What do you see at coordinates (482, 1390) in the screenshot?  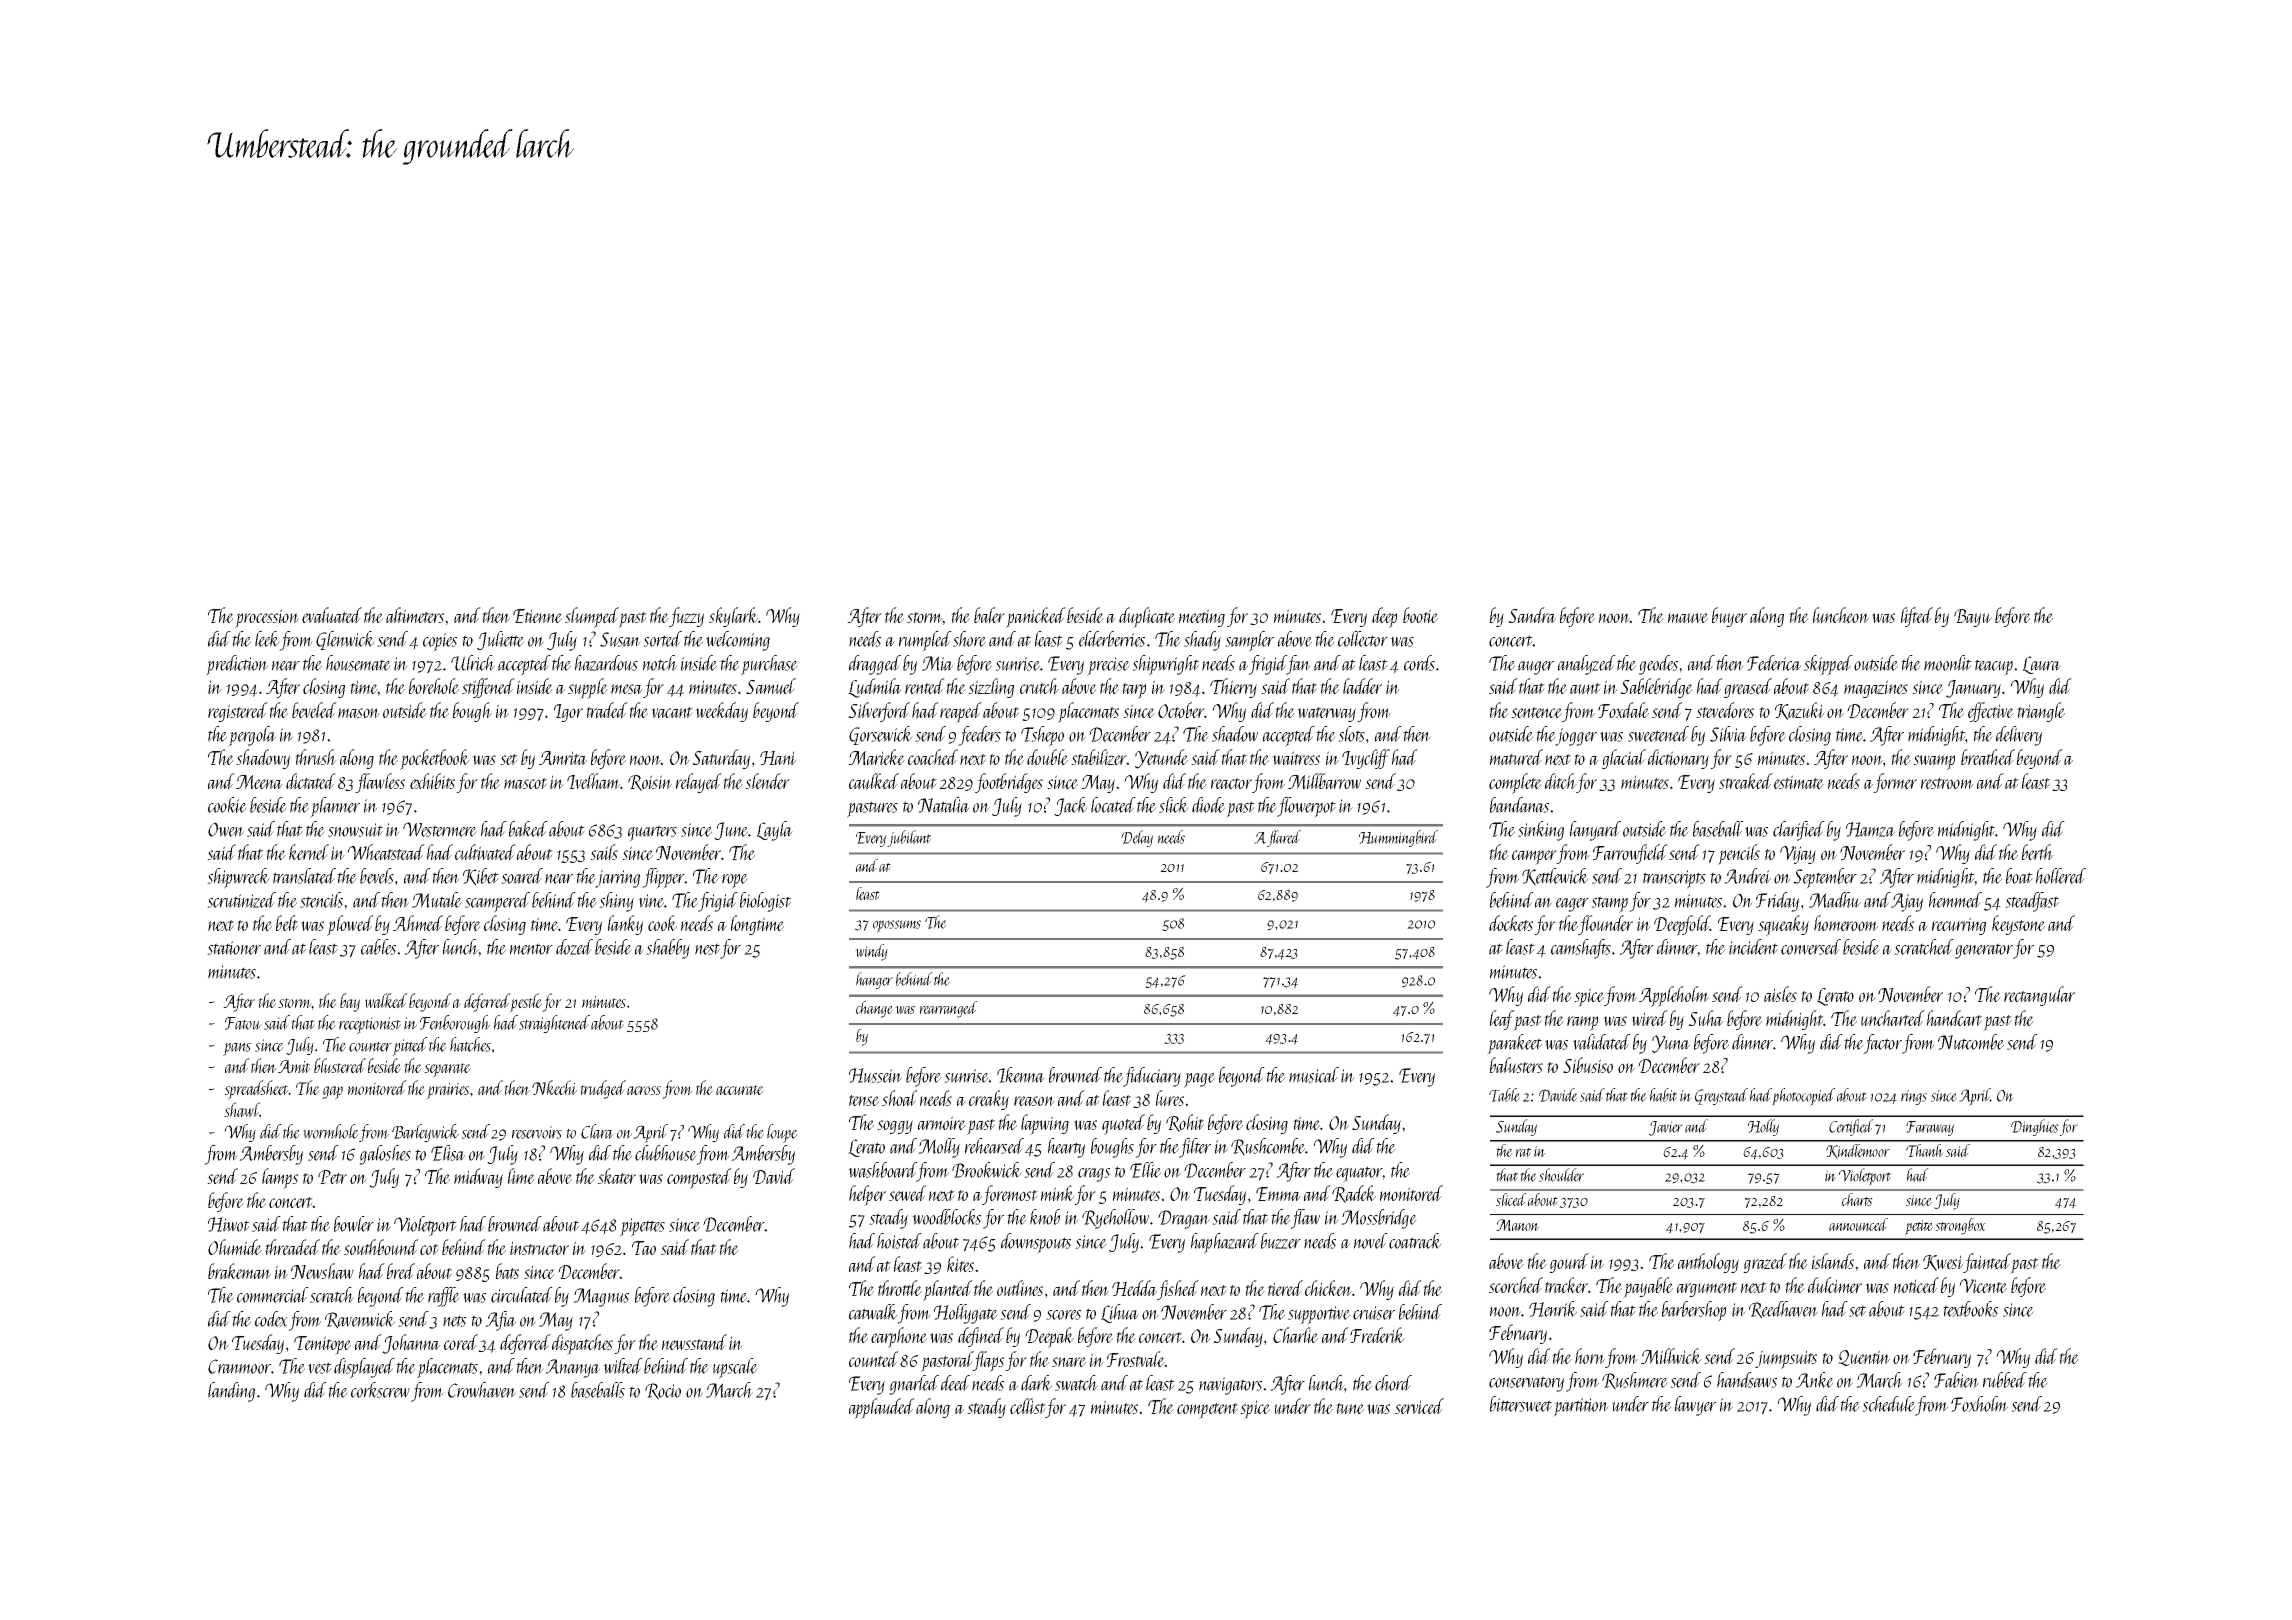 I see `Crowhaven` at bounding box center [482, 1390].
